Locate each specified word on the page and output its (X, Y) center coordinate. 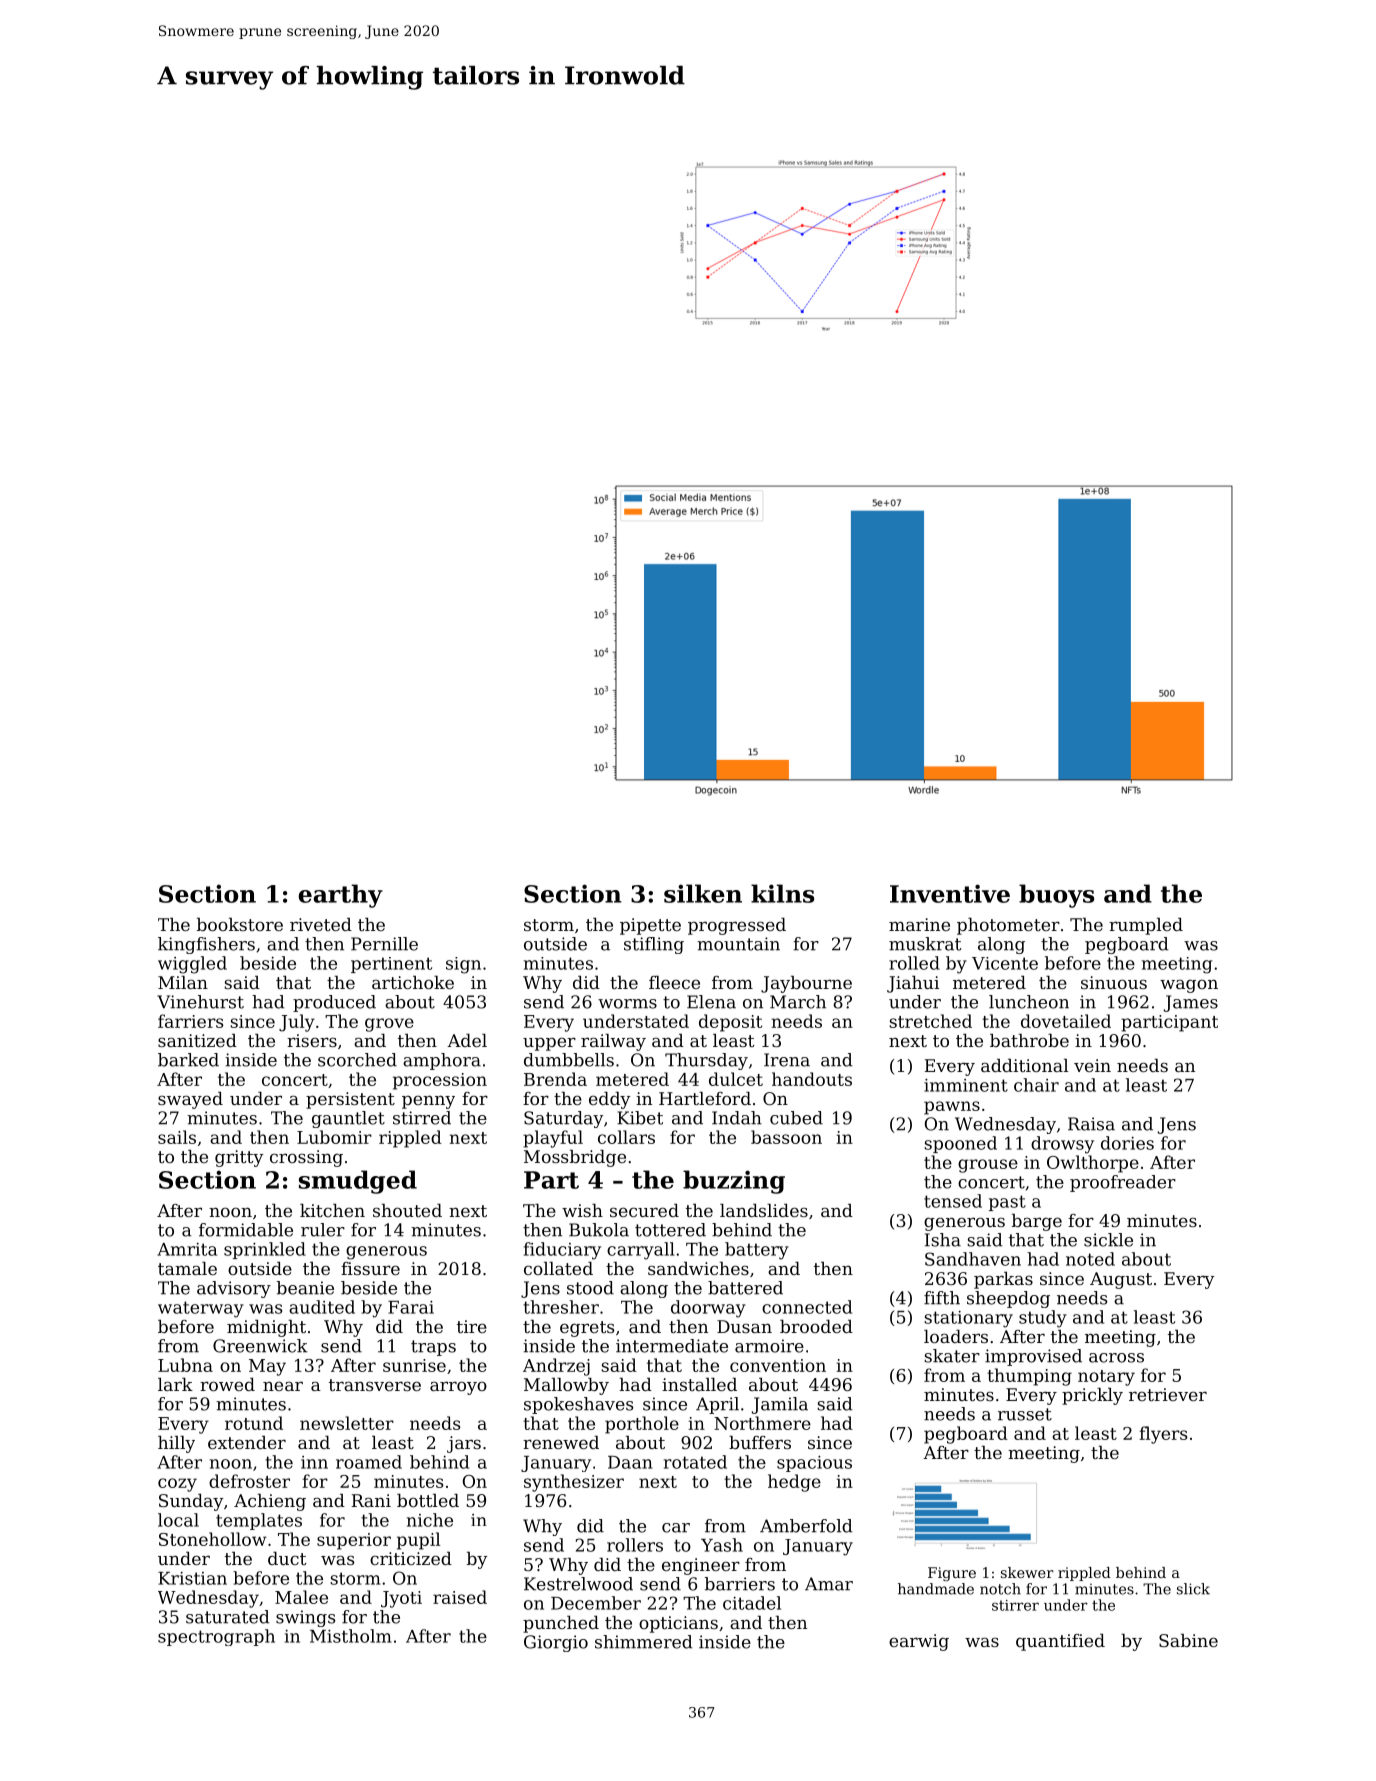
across (1116, 1358)
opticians (678, 1624)
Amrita (187, 1249)
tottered (670, 1230)
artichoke (413, 982)
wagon (1189, 986)
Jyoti (401, 1599)
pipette (650, 926)
